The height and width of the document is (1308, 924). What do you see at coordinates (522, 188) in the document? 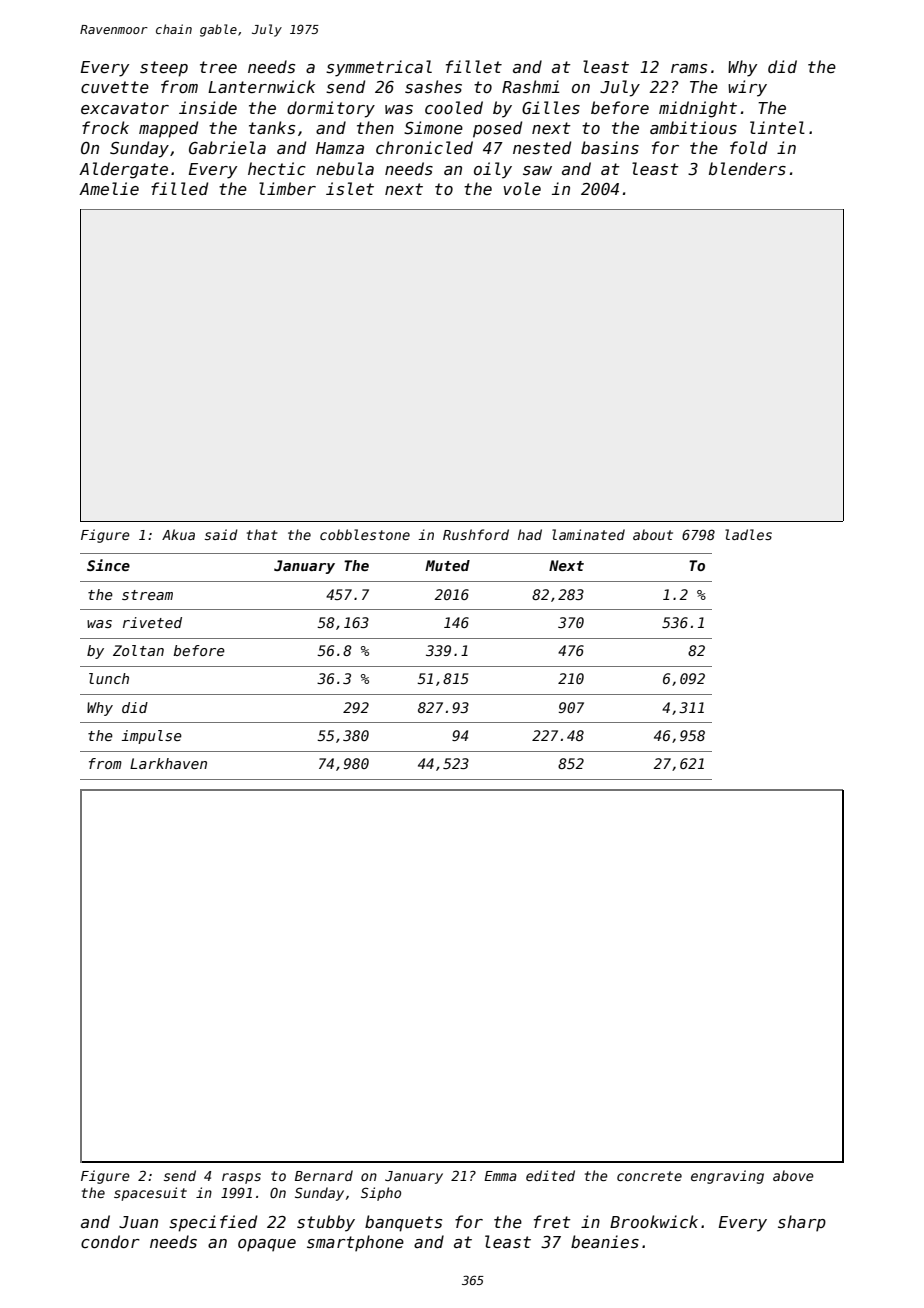
I see `vole` at bounding box center [522, 188].
